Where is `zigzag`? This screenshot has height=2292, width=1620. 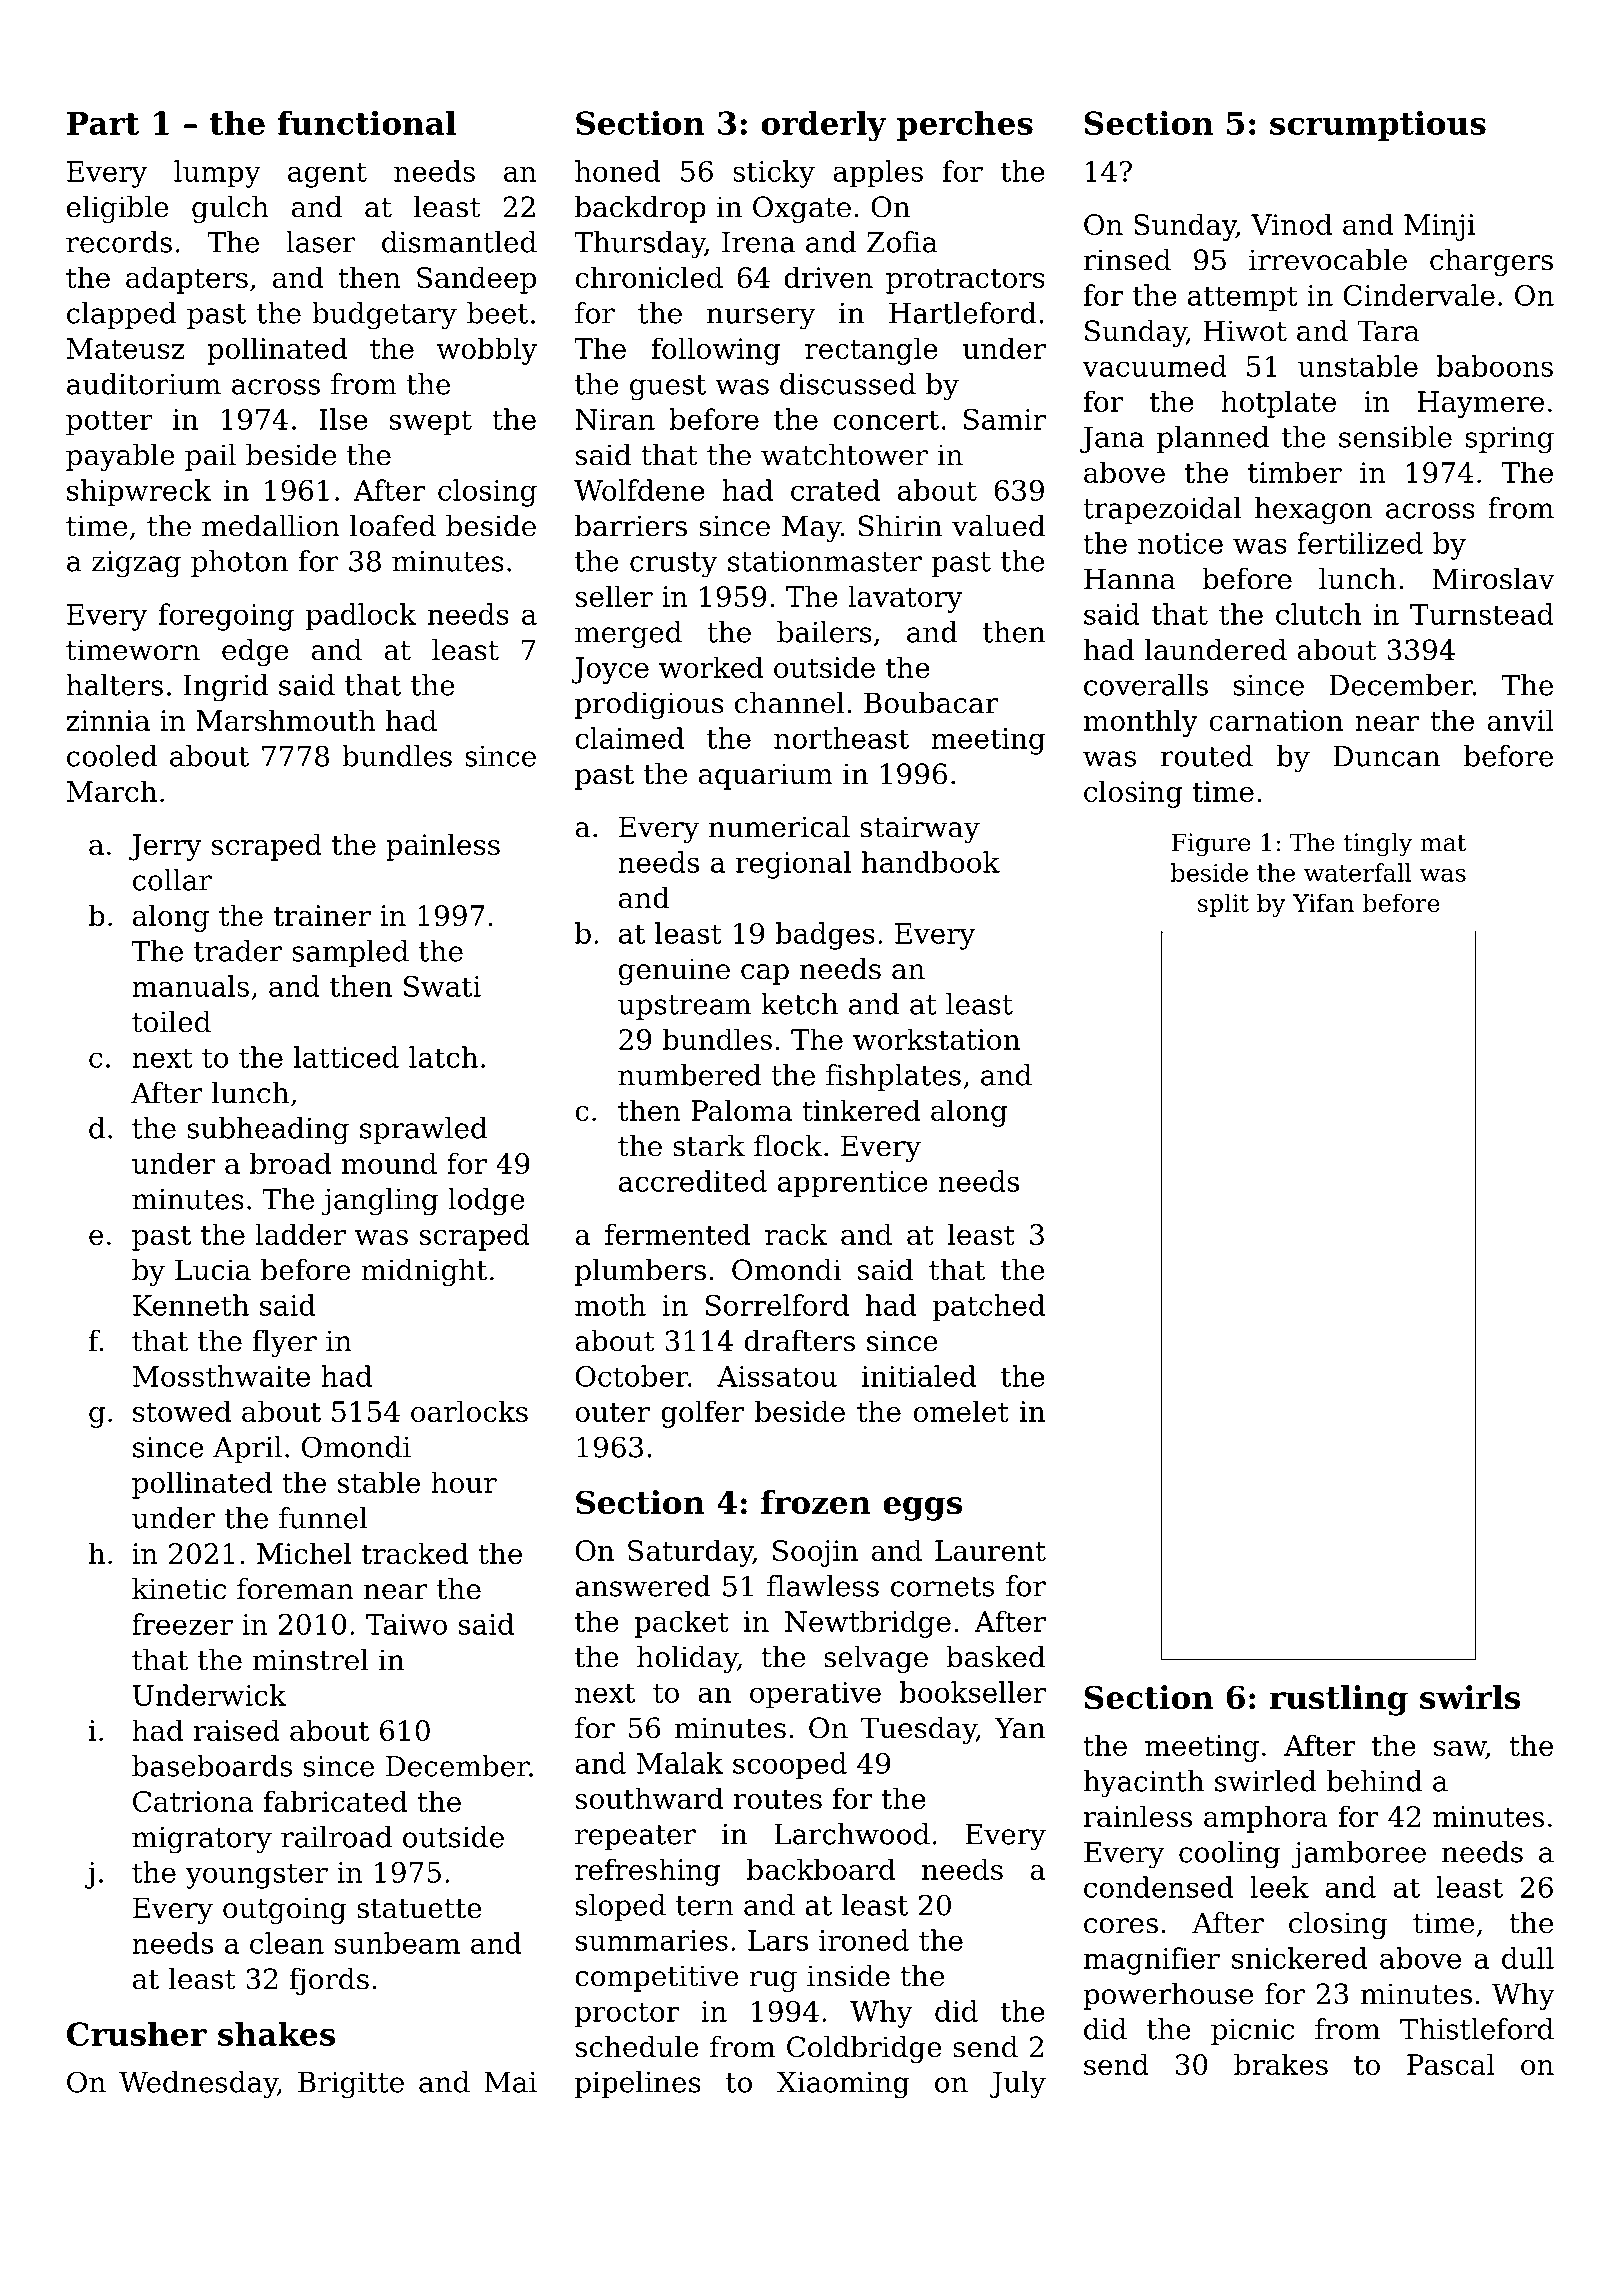 zigzag is located at coordinates (136, 564).
